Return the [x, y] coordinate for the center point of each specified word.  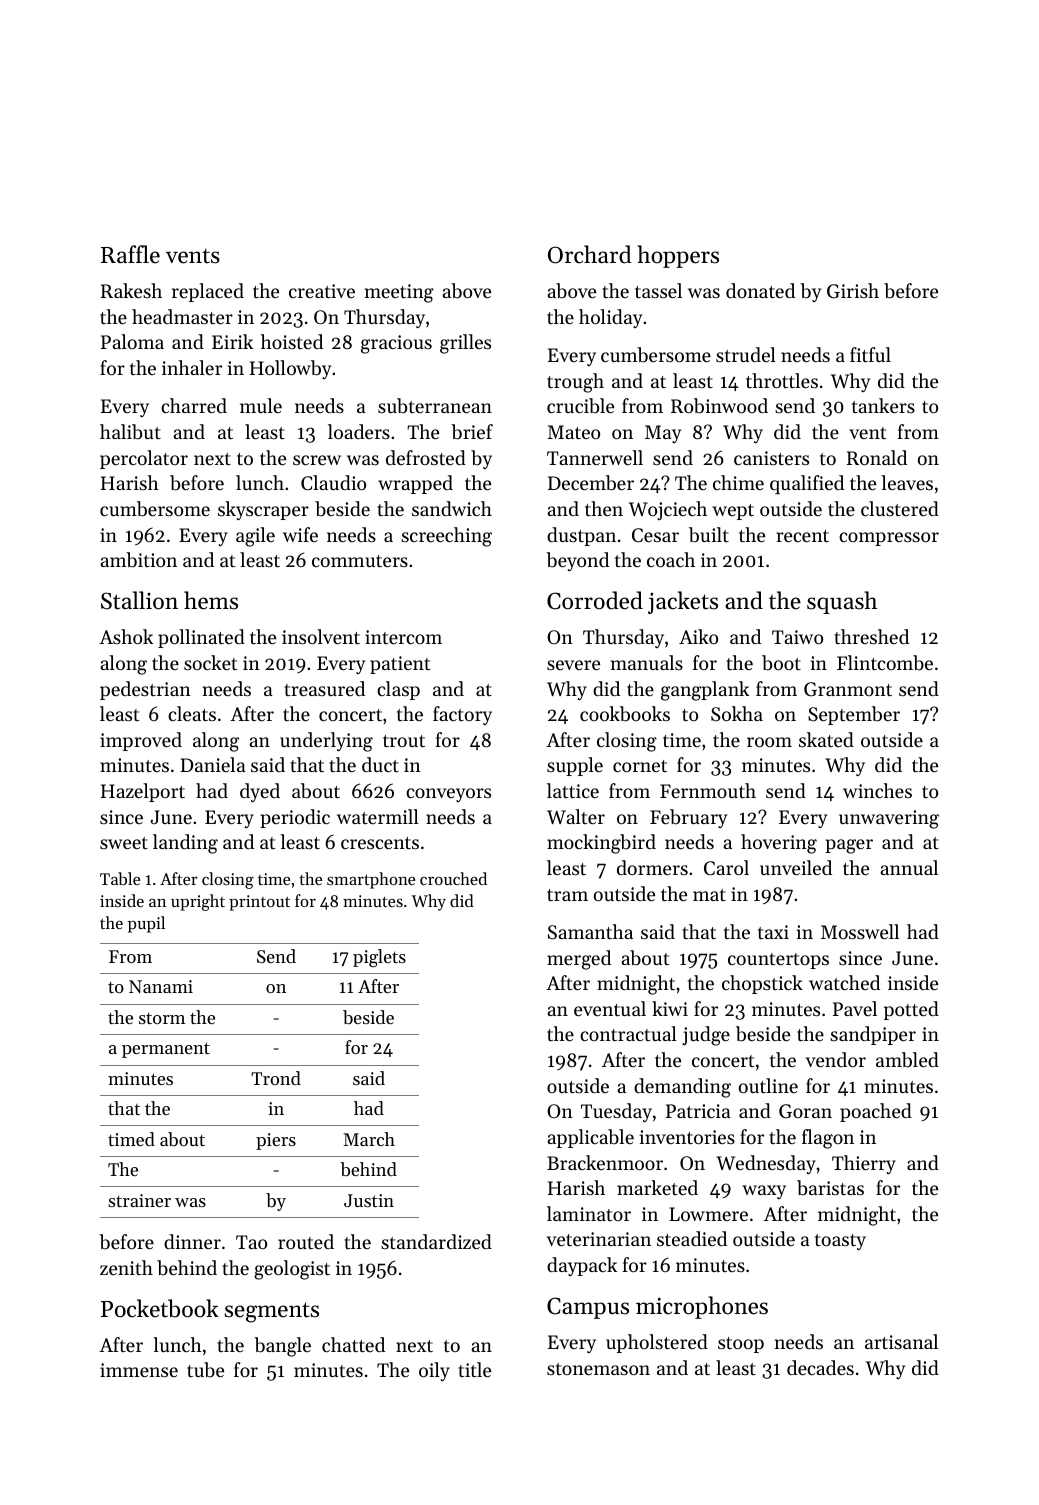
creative [322, 291]
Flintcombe [885, 662]
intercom [403, 637]
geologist [292, 1270]
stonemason [598, 1369]
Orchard [589, 254]
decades [820, 1367]
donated [760, 290]
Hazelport [143, 792]
